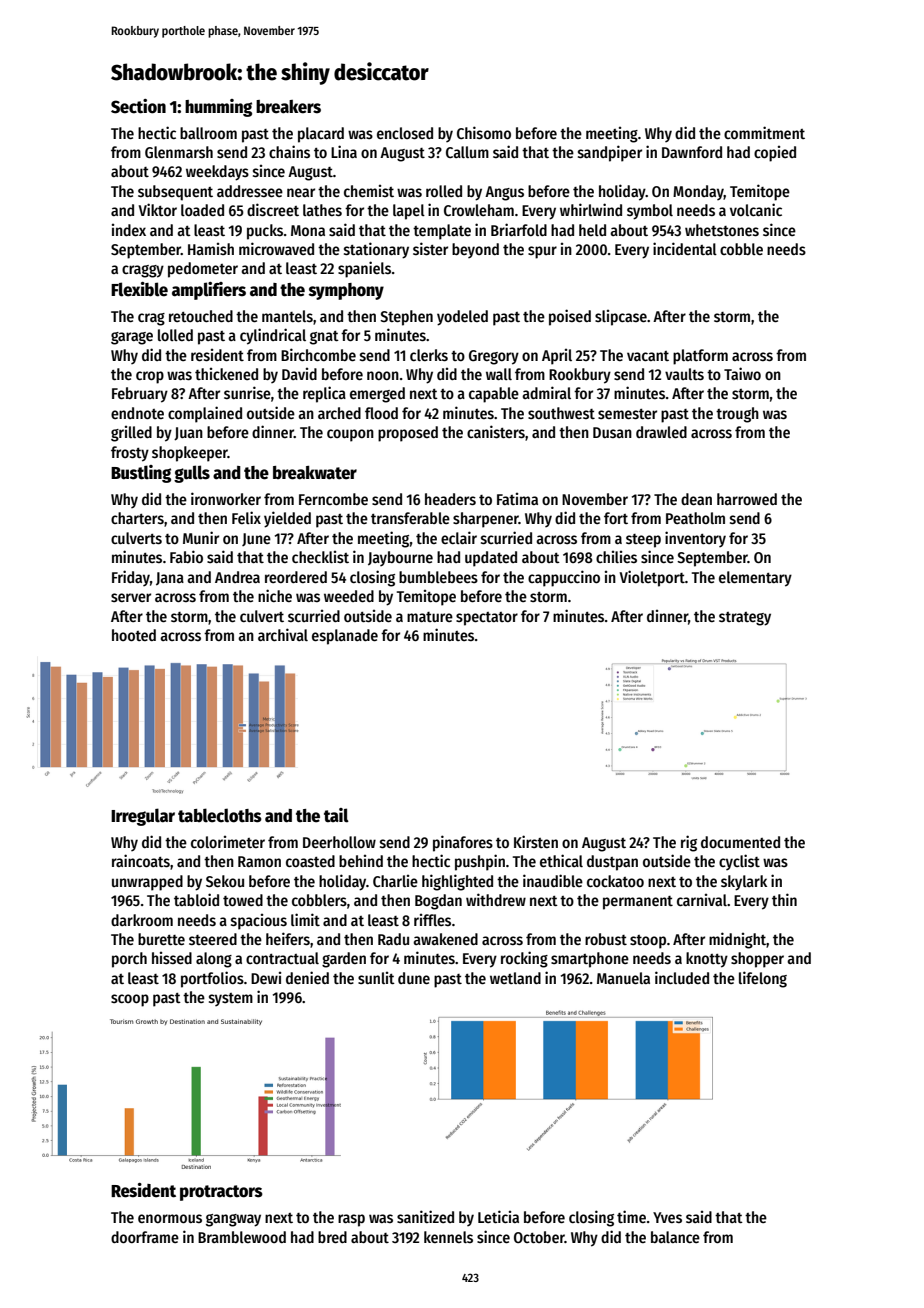  What do you see at coordinates (675, 1237) in the screenshot?
I see `balance` at bounding box center [675, 1237].
